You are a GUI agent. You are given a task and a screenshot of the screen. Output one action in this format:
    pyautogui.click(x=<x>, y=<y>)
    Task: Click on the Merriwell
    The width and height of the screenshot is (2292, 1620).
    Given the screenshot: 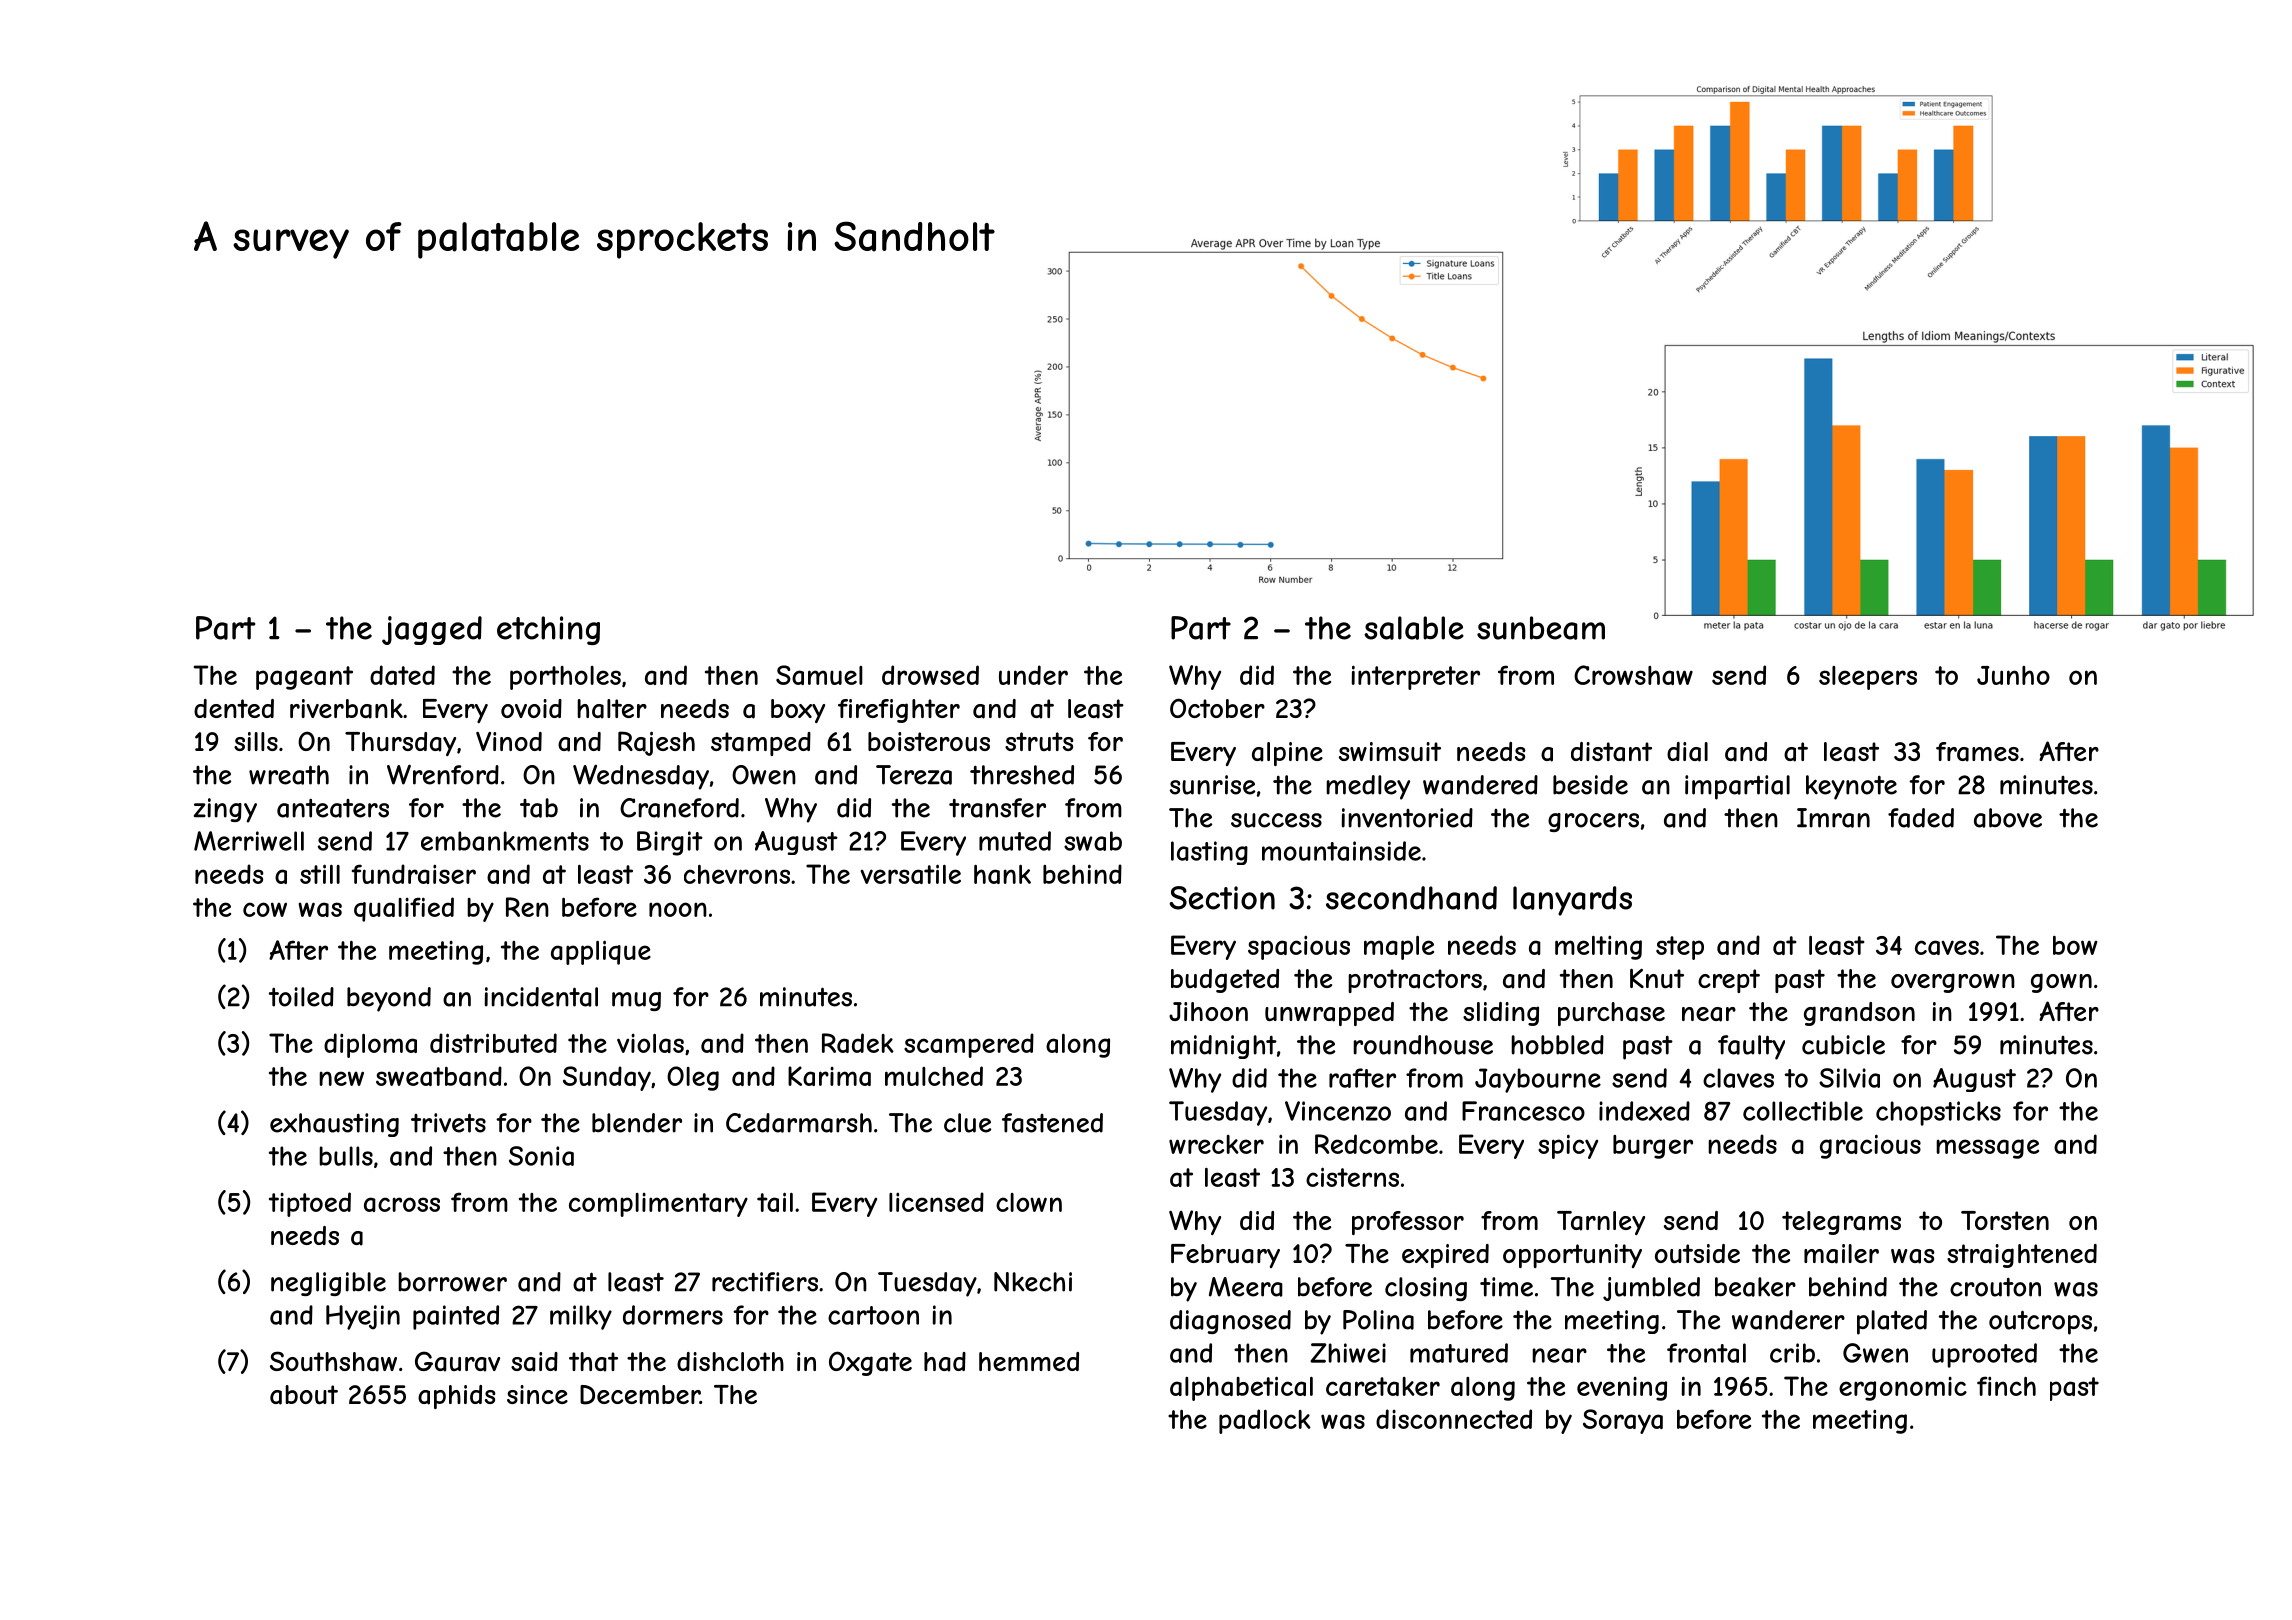 What is the action you would take?
    pyautogui.click(x=249, y=841)
